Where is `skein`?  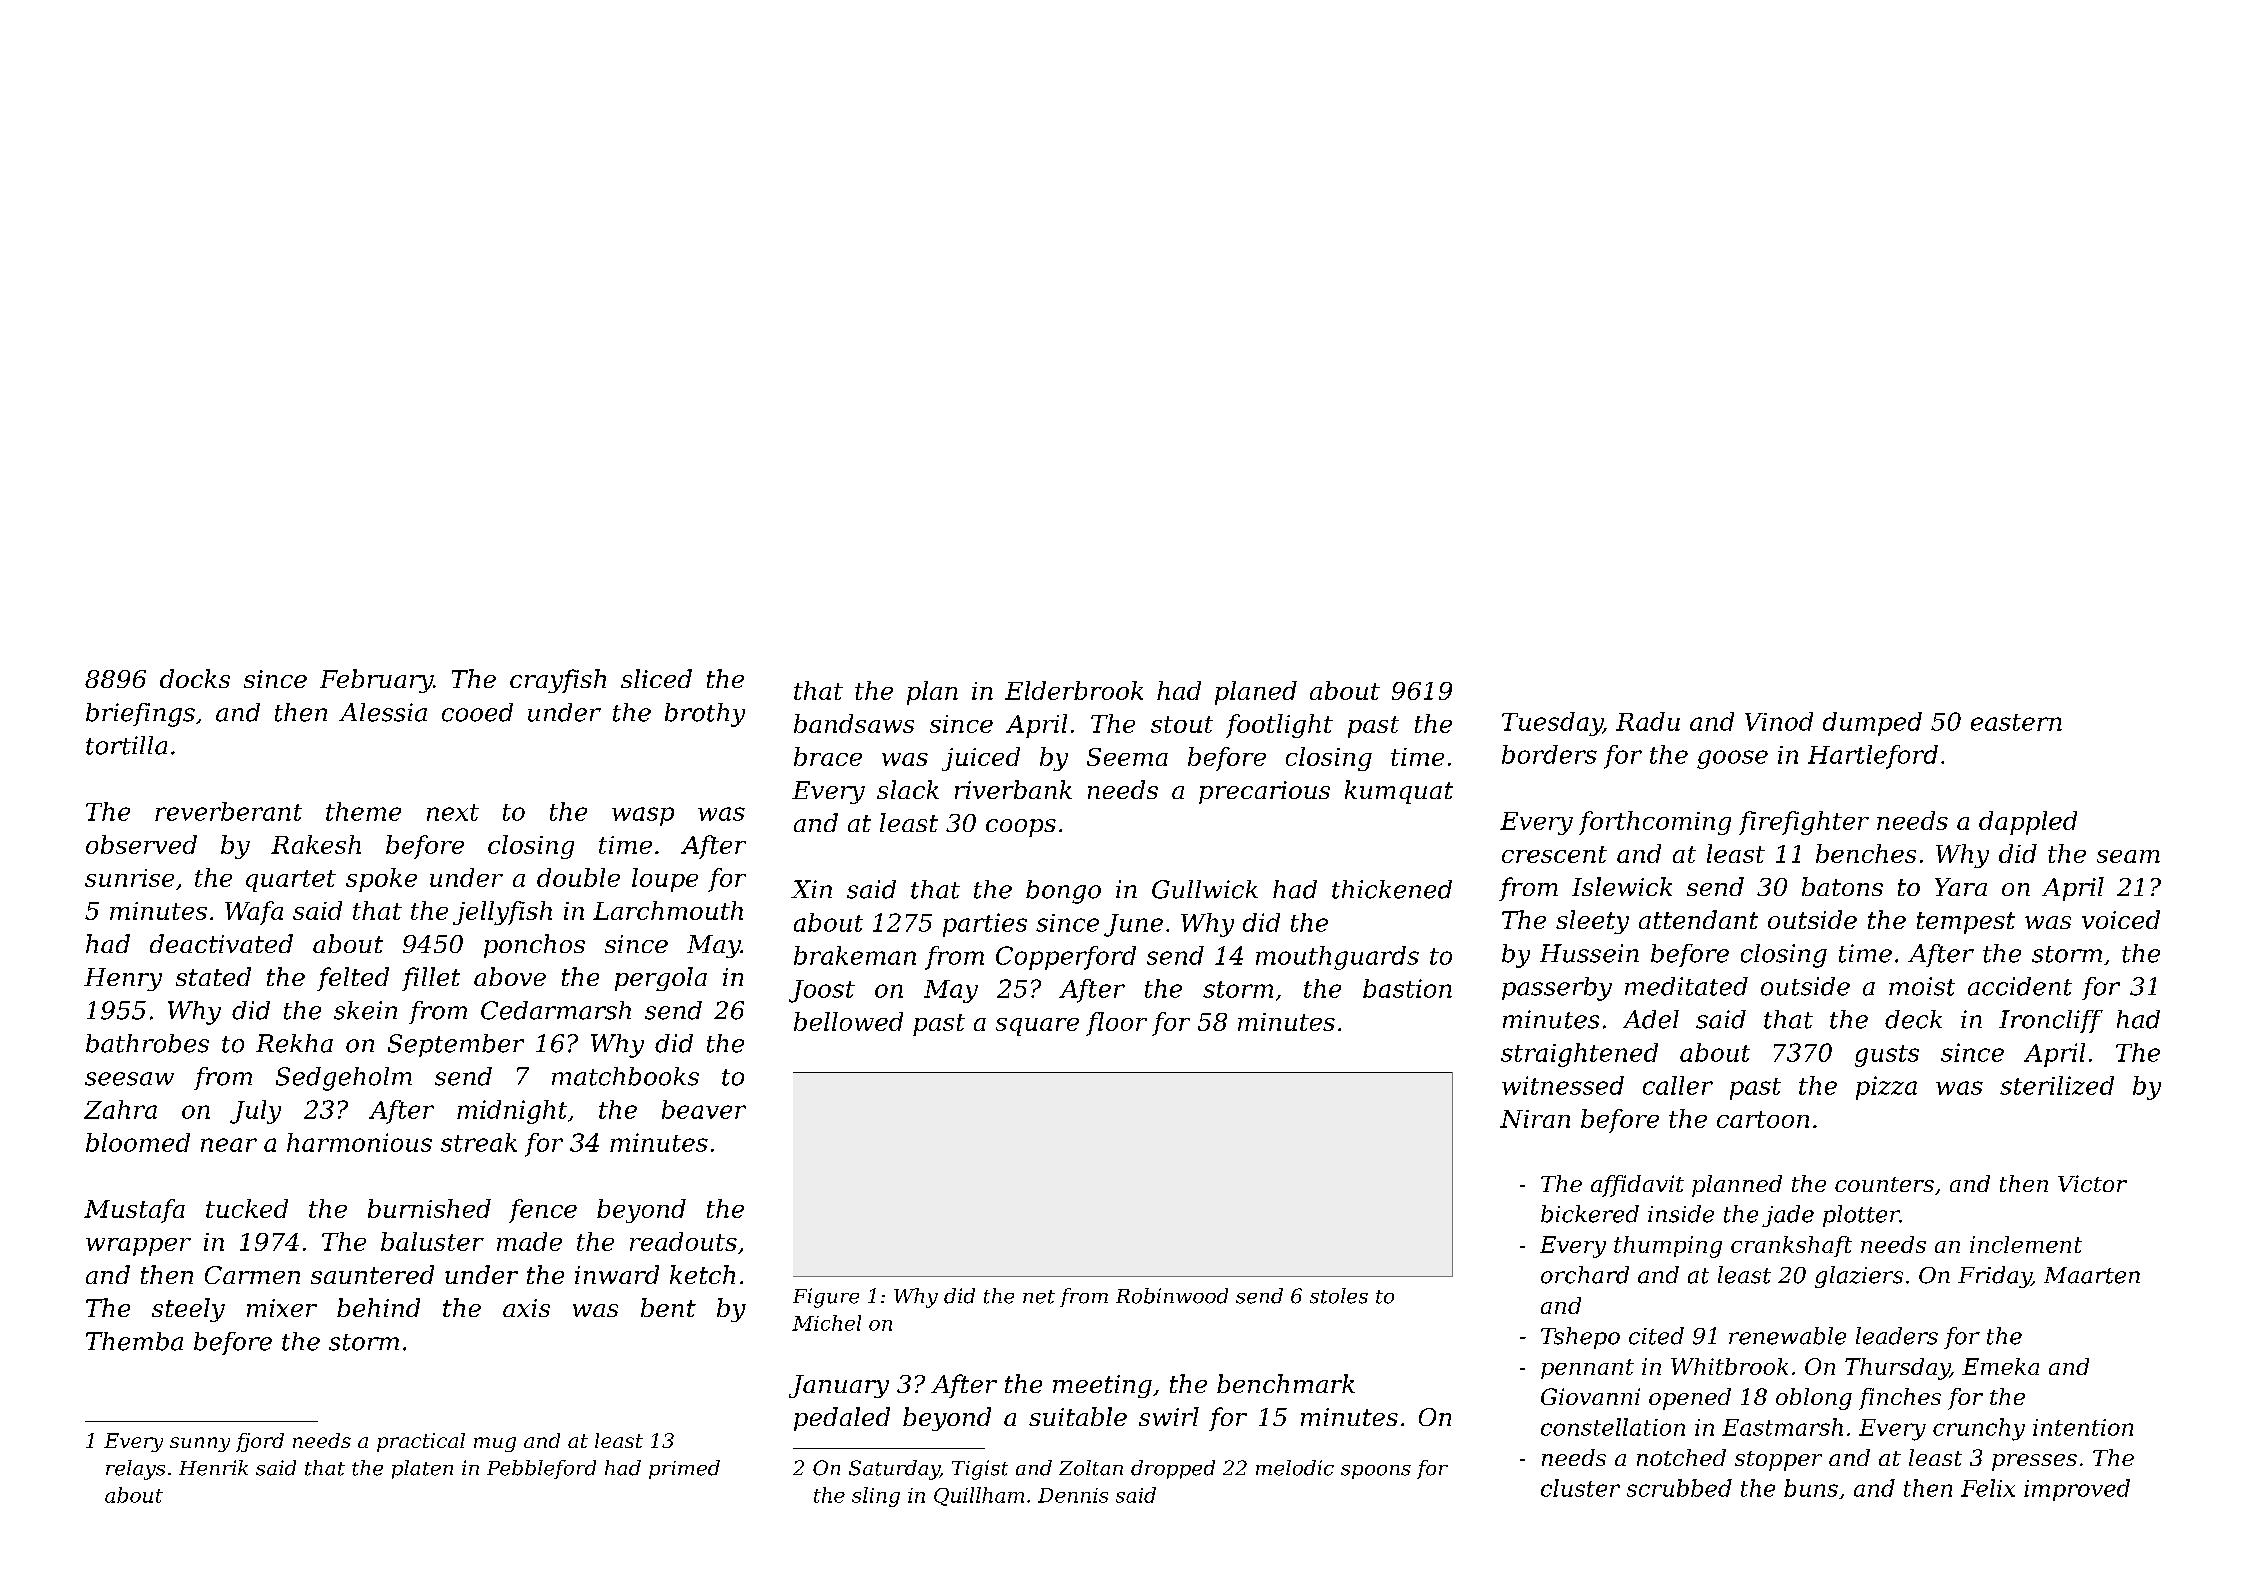 skein is located at coordinates (365, 1010).
